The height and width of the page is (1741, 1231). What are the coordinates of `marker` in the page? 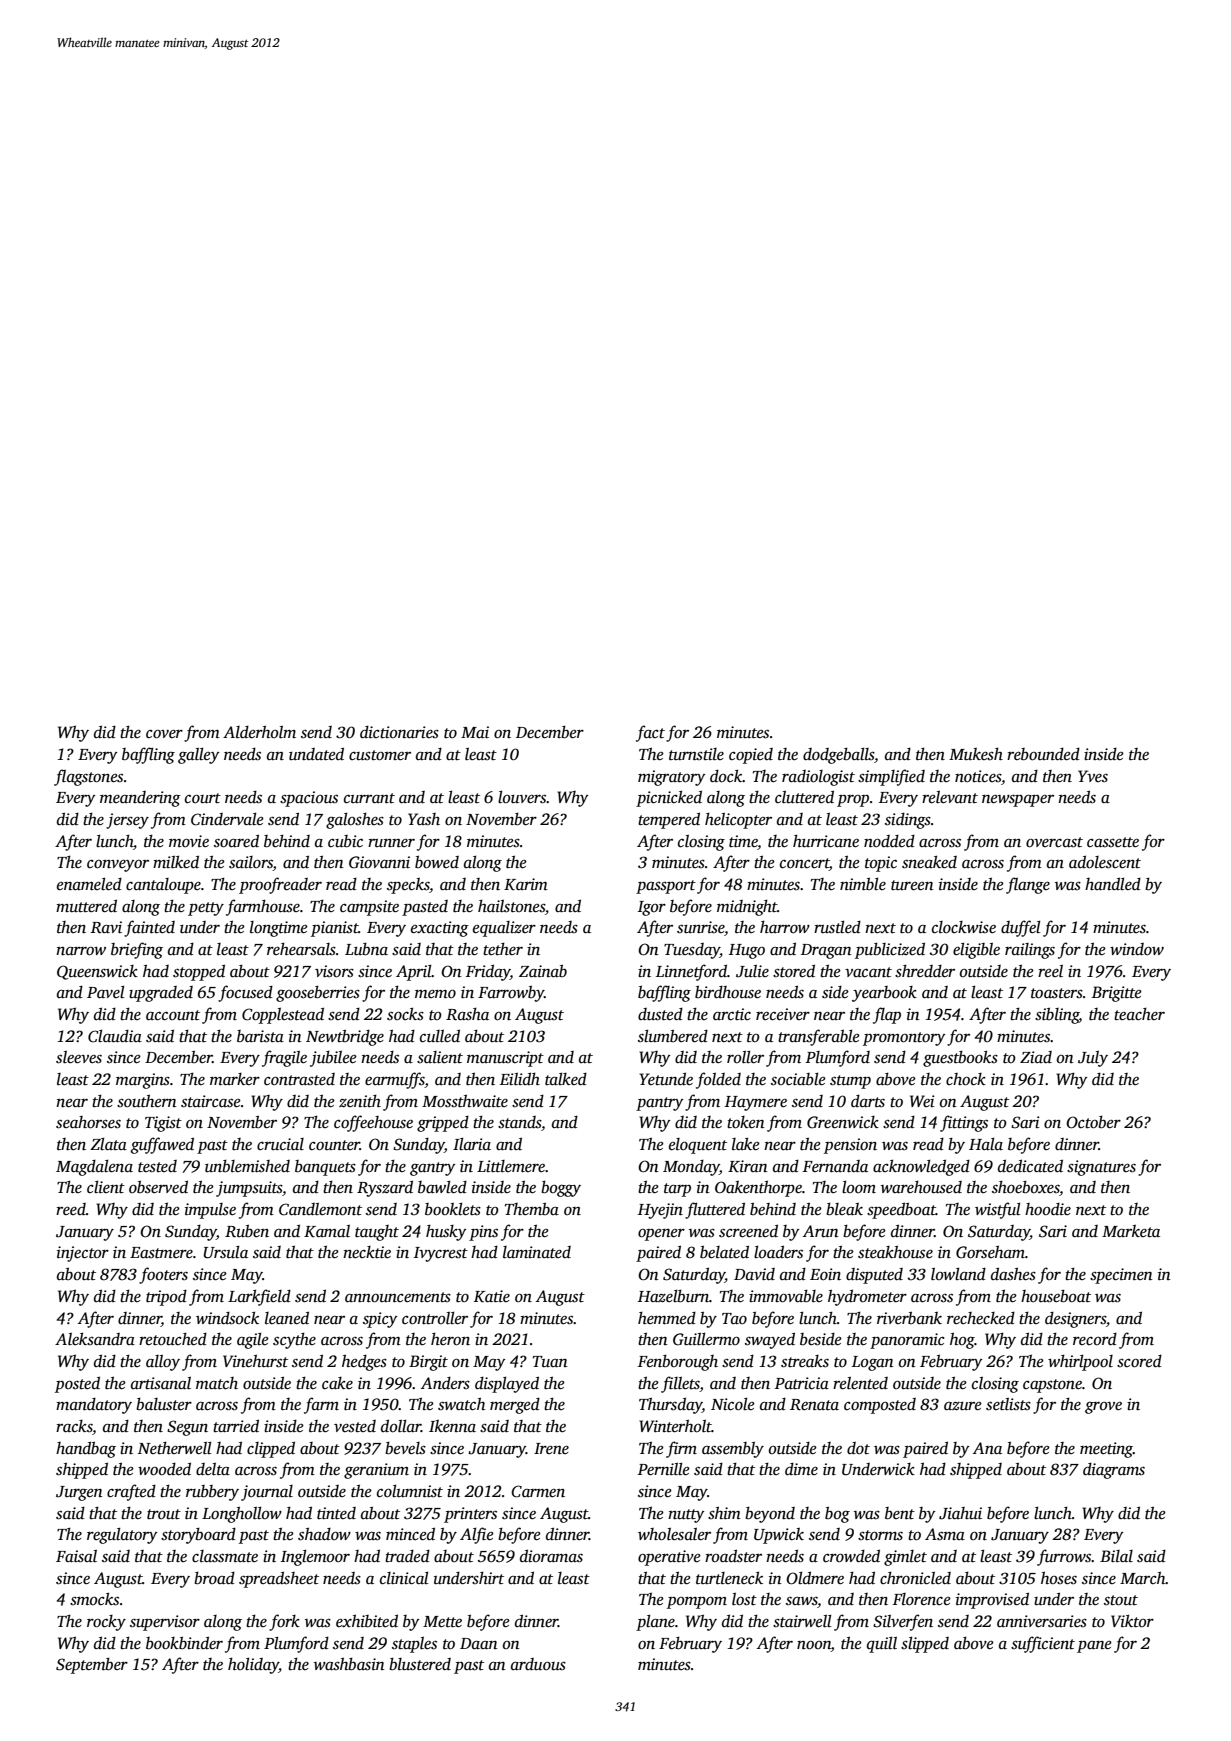 It's located at (235, 1079).
